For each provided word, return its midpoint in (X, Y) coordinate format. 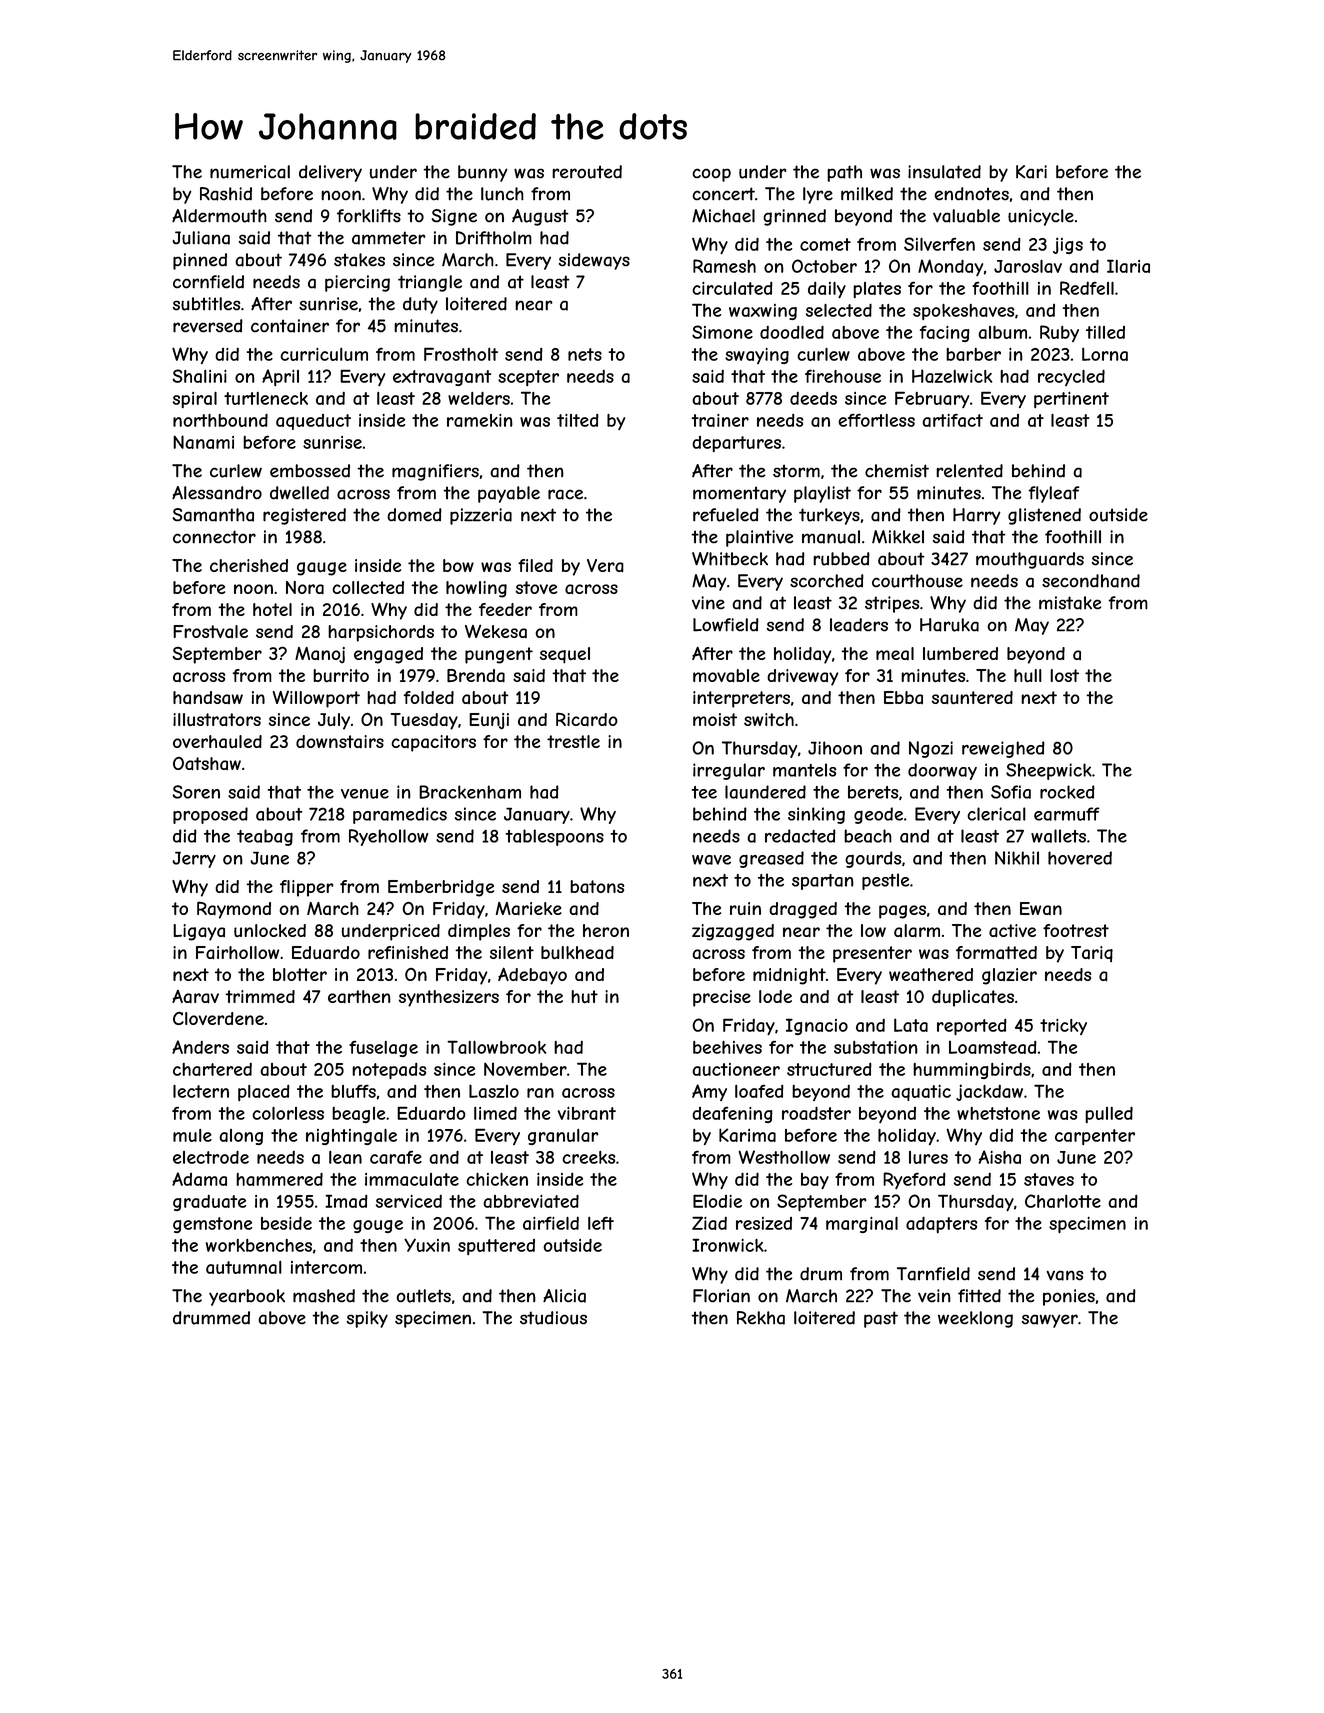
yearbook (247, 1297)
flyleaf (1054, 494)
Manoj (320, 655)
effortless (876, 420)
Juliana (201, 238)
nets (585, 354)
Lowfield (726, 625)
